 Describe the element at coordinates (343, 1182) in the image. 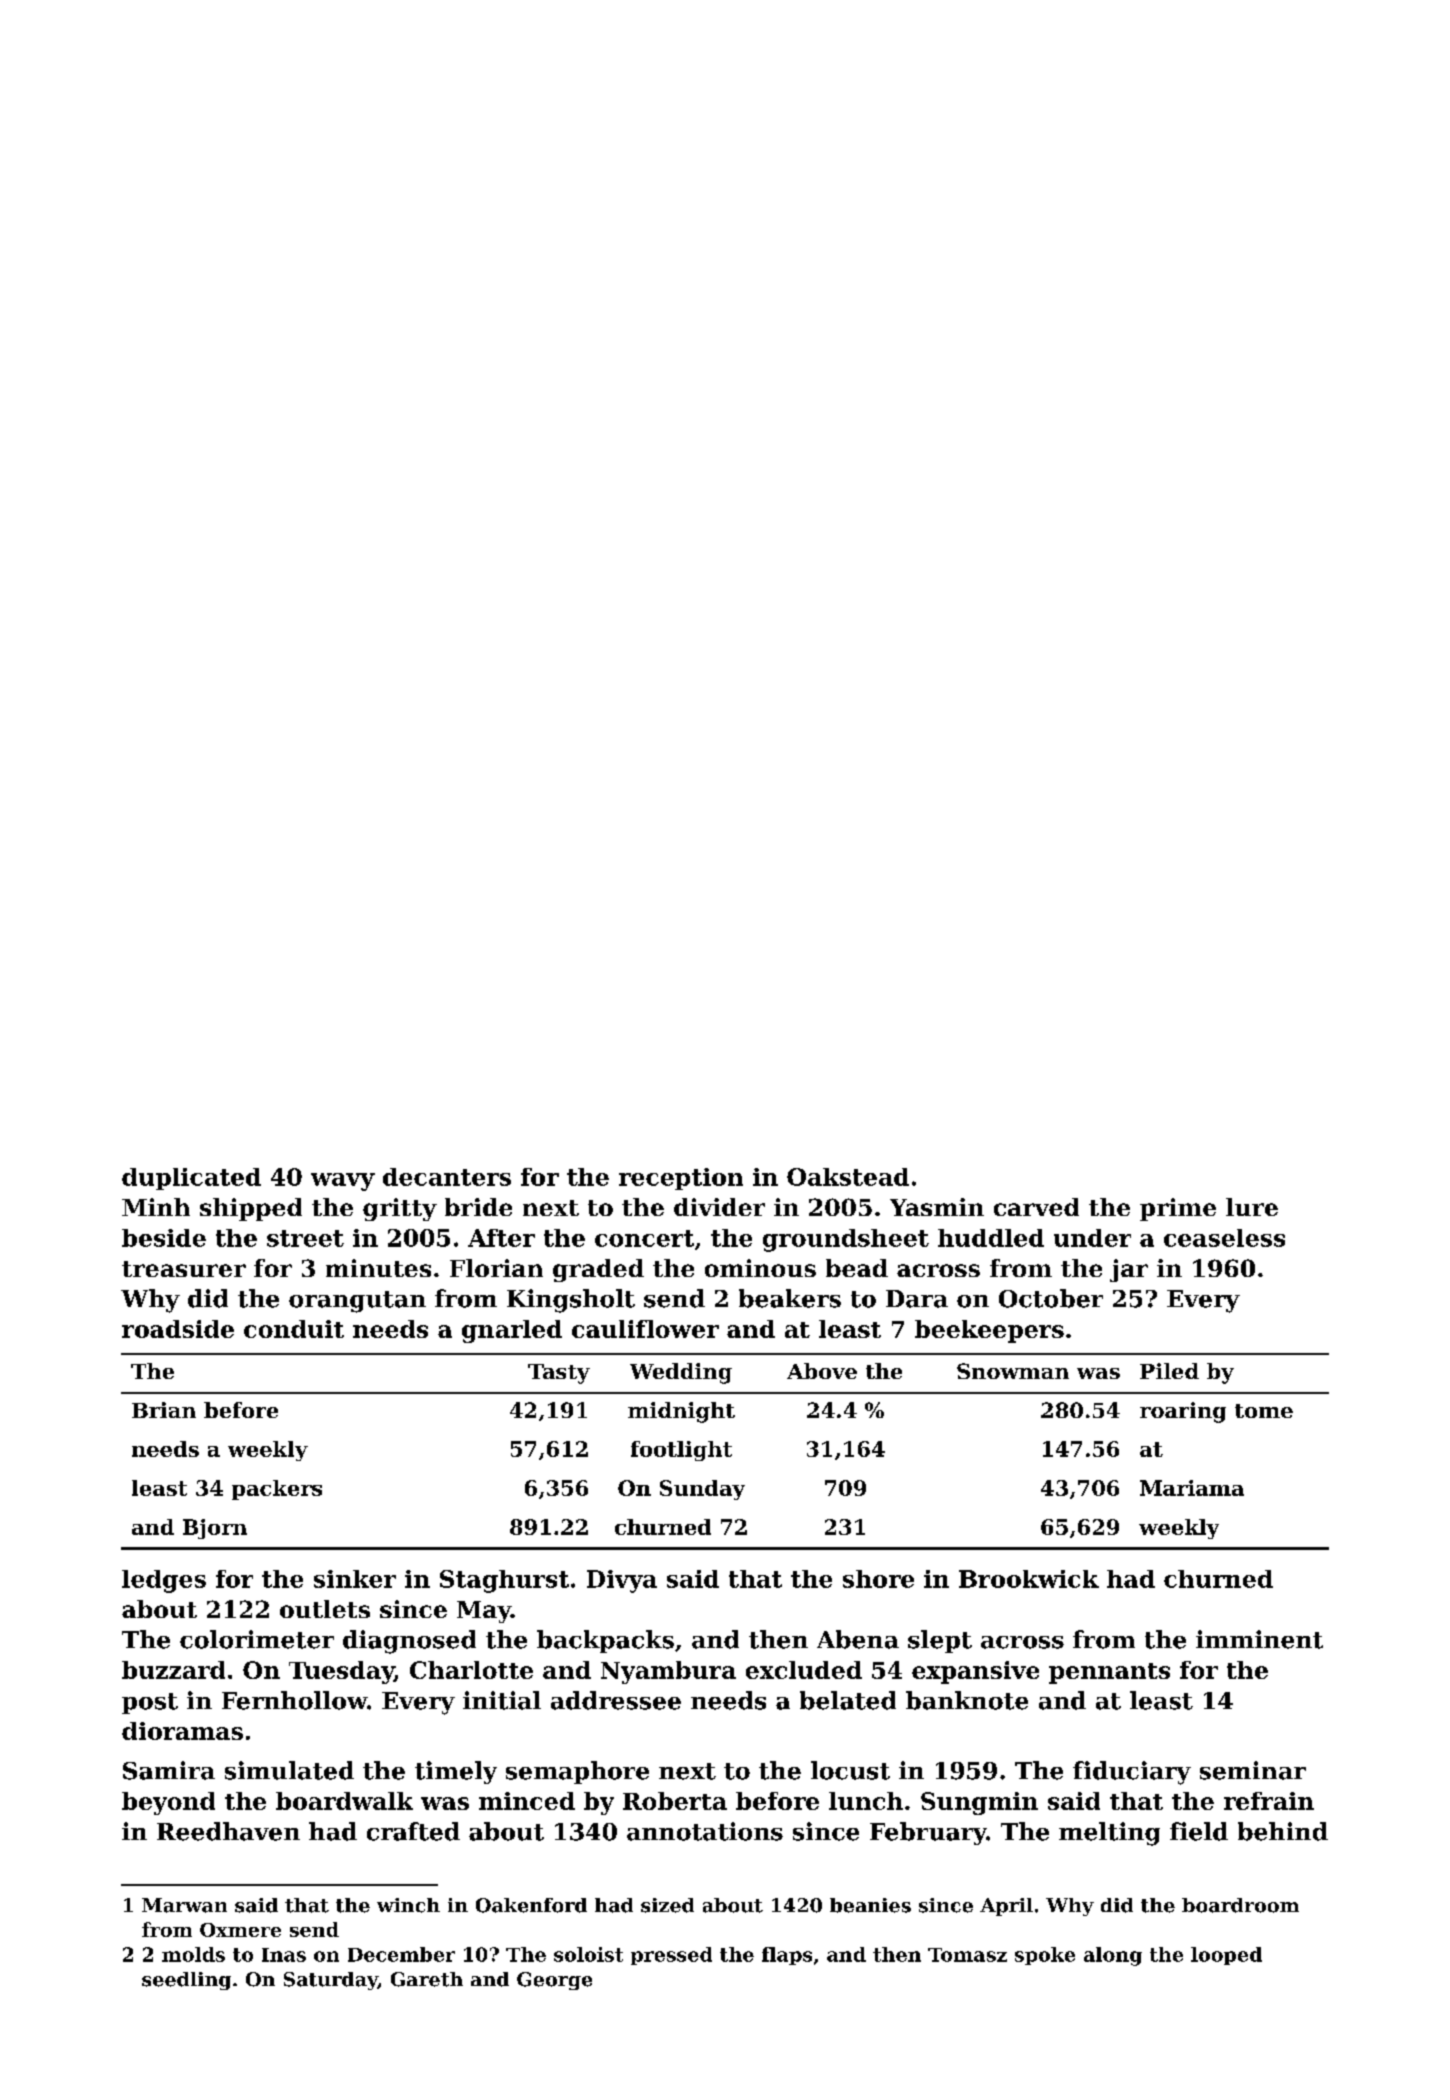

I see `wavy` at that location.
